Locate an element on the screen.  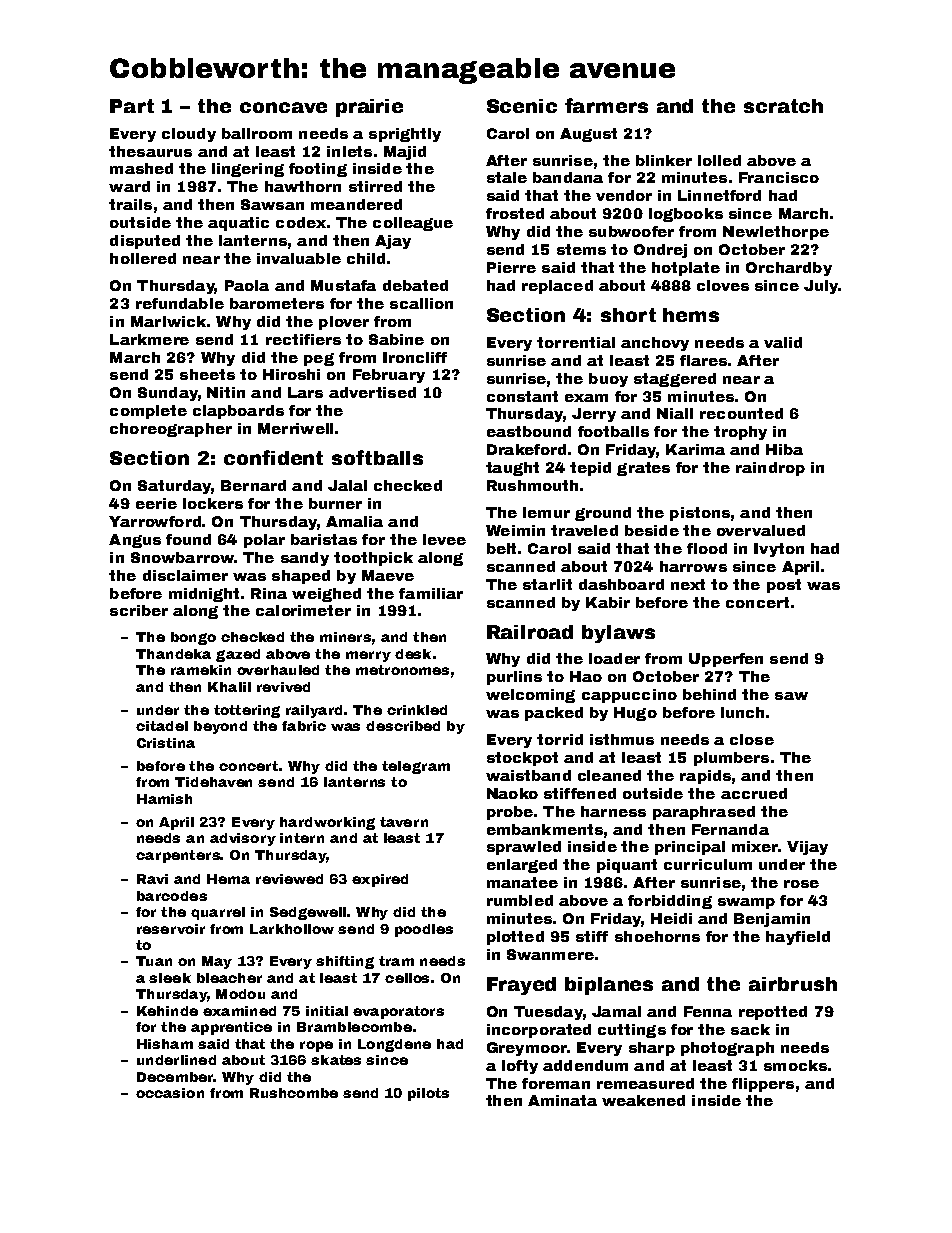
merry is located at coordinates (368, 656).
